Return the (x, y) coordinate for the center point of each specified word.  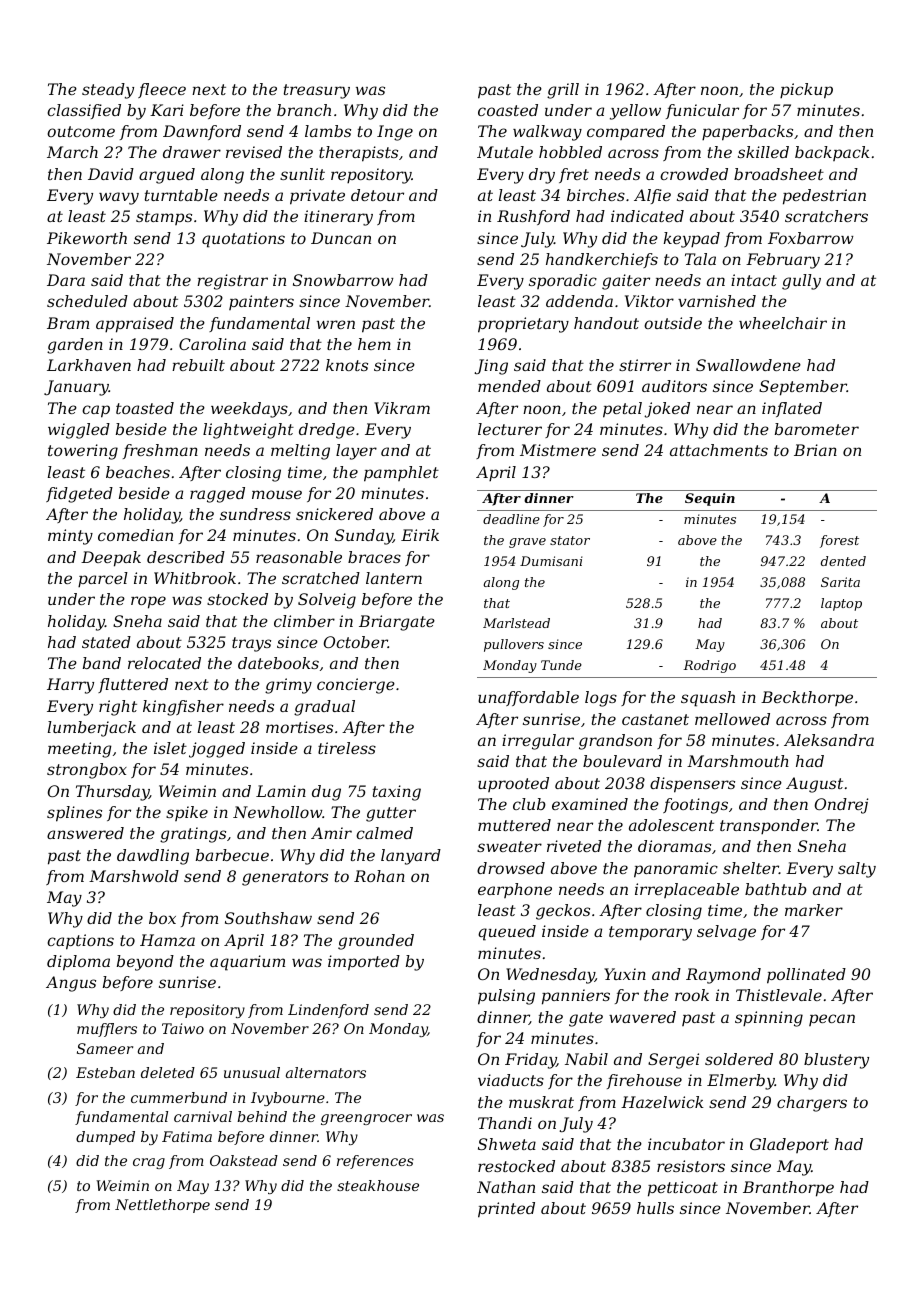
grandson (615, 742)
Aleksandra (829, 740)
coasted (508, 110)
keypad (692, 240)
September (803, 388)
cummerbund (179, 1097)
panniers (576, 997)
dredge (327, 431)
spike (187, 813)
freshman (160, 451)
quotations (243, 240)
